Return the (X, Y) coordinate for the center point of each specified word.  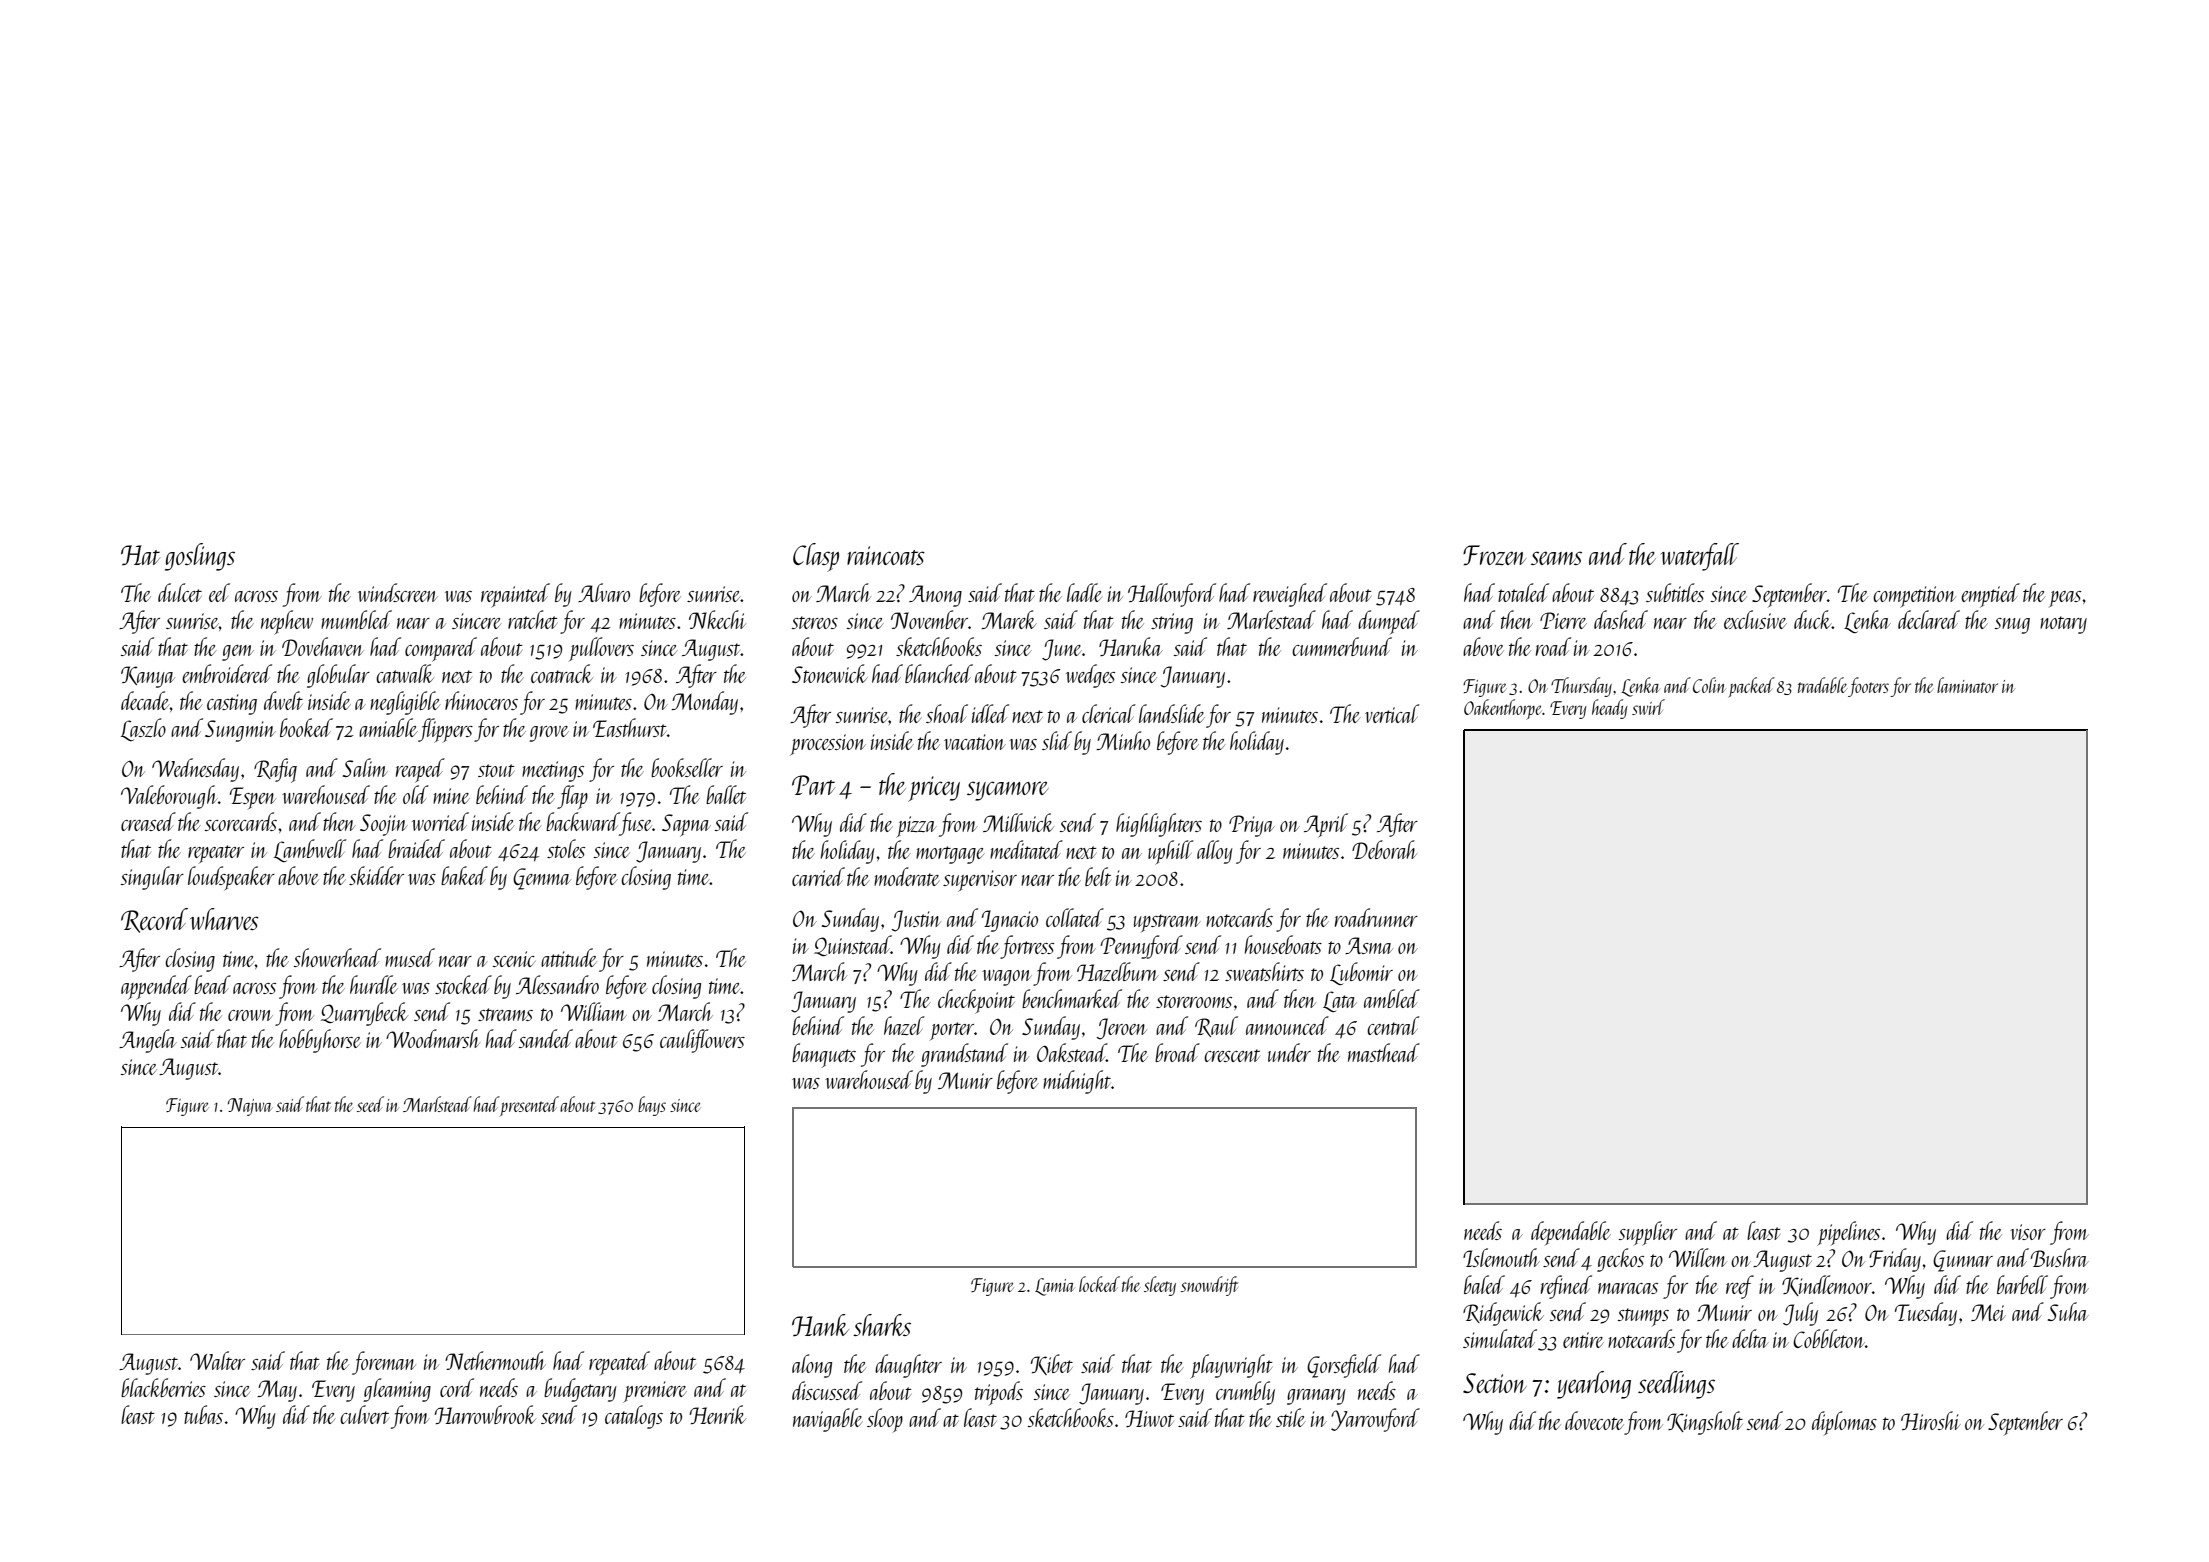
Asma (1369, 945)
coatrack (562, 673)
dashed (1621, 619)
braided (416, 848)
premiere (655, 1392)
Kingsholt (1705, 1423)
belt (1098, 876)
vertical (1392, 713)
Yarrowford (1375, 1420)
